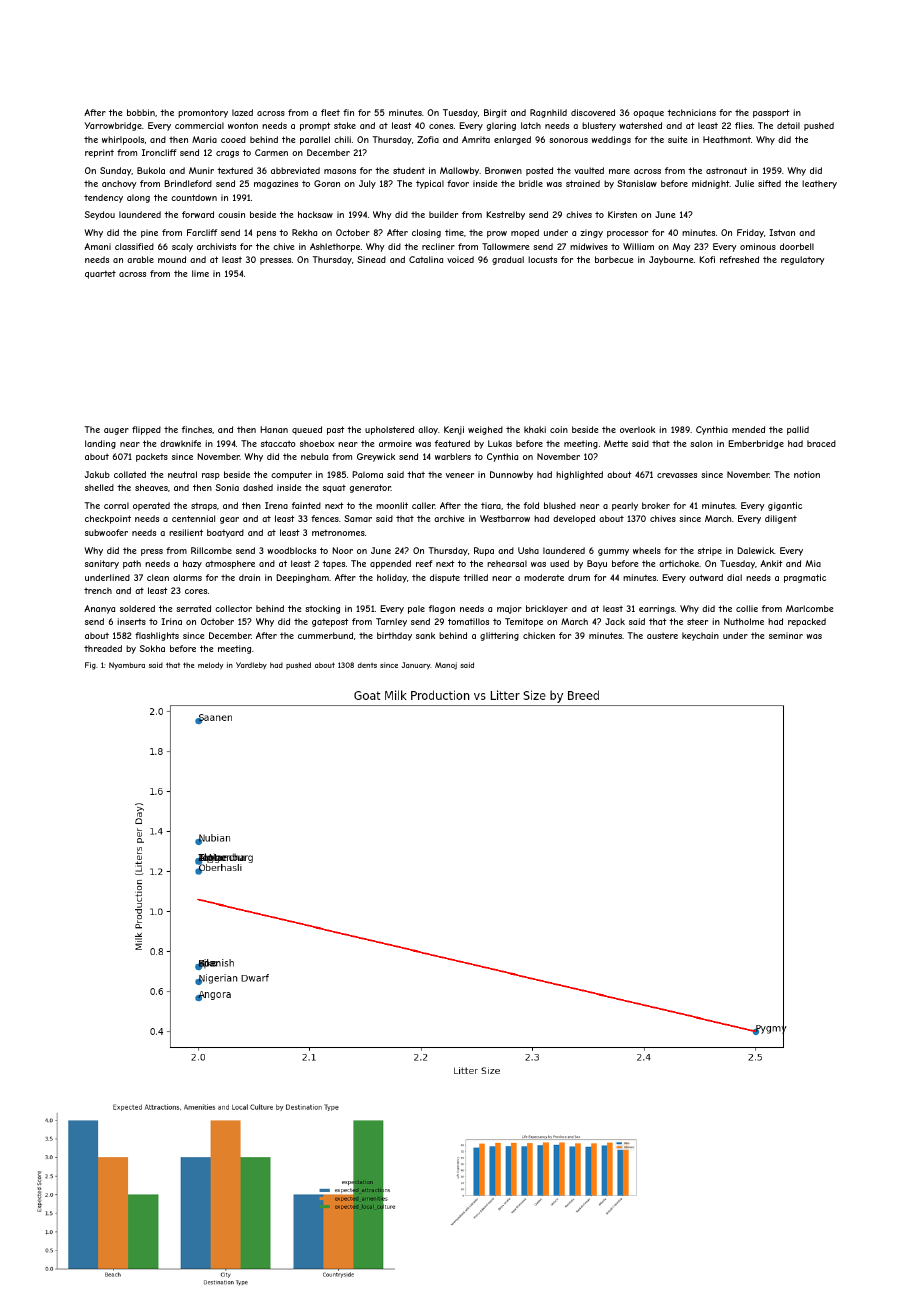 This image has width=924, height=1308. I want to click on Catalina, so click(426, 259).
